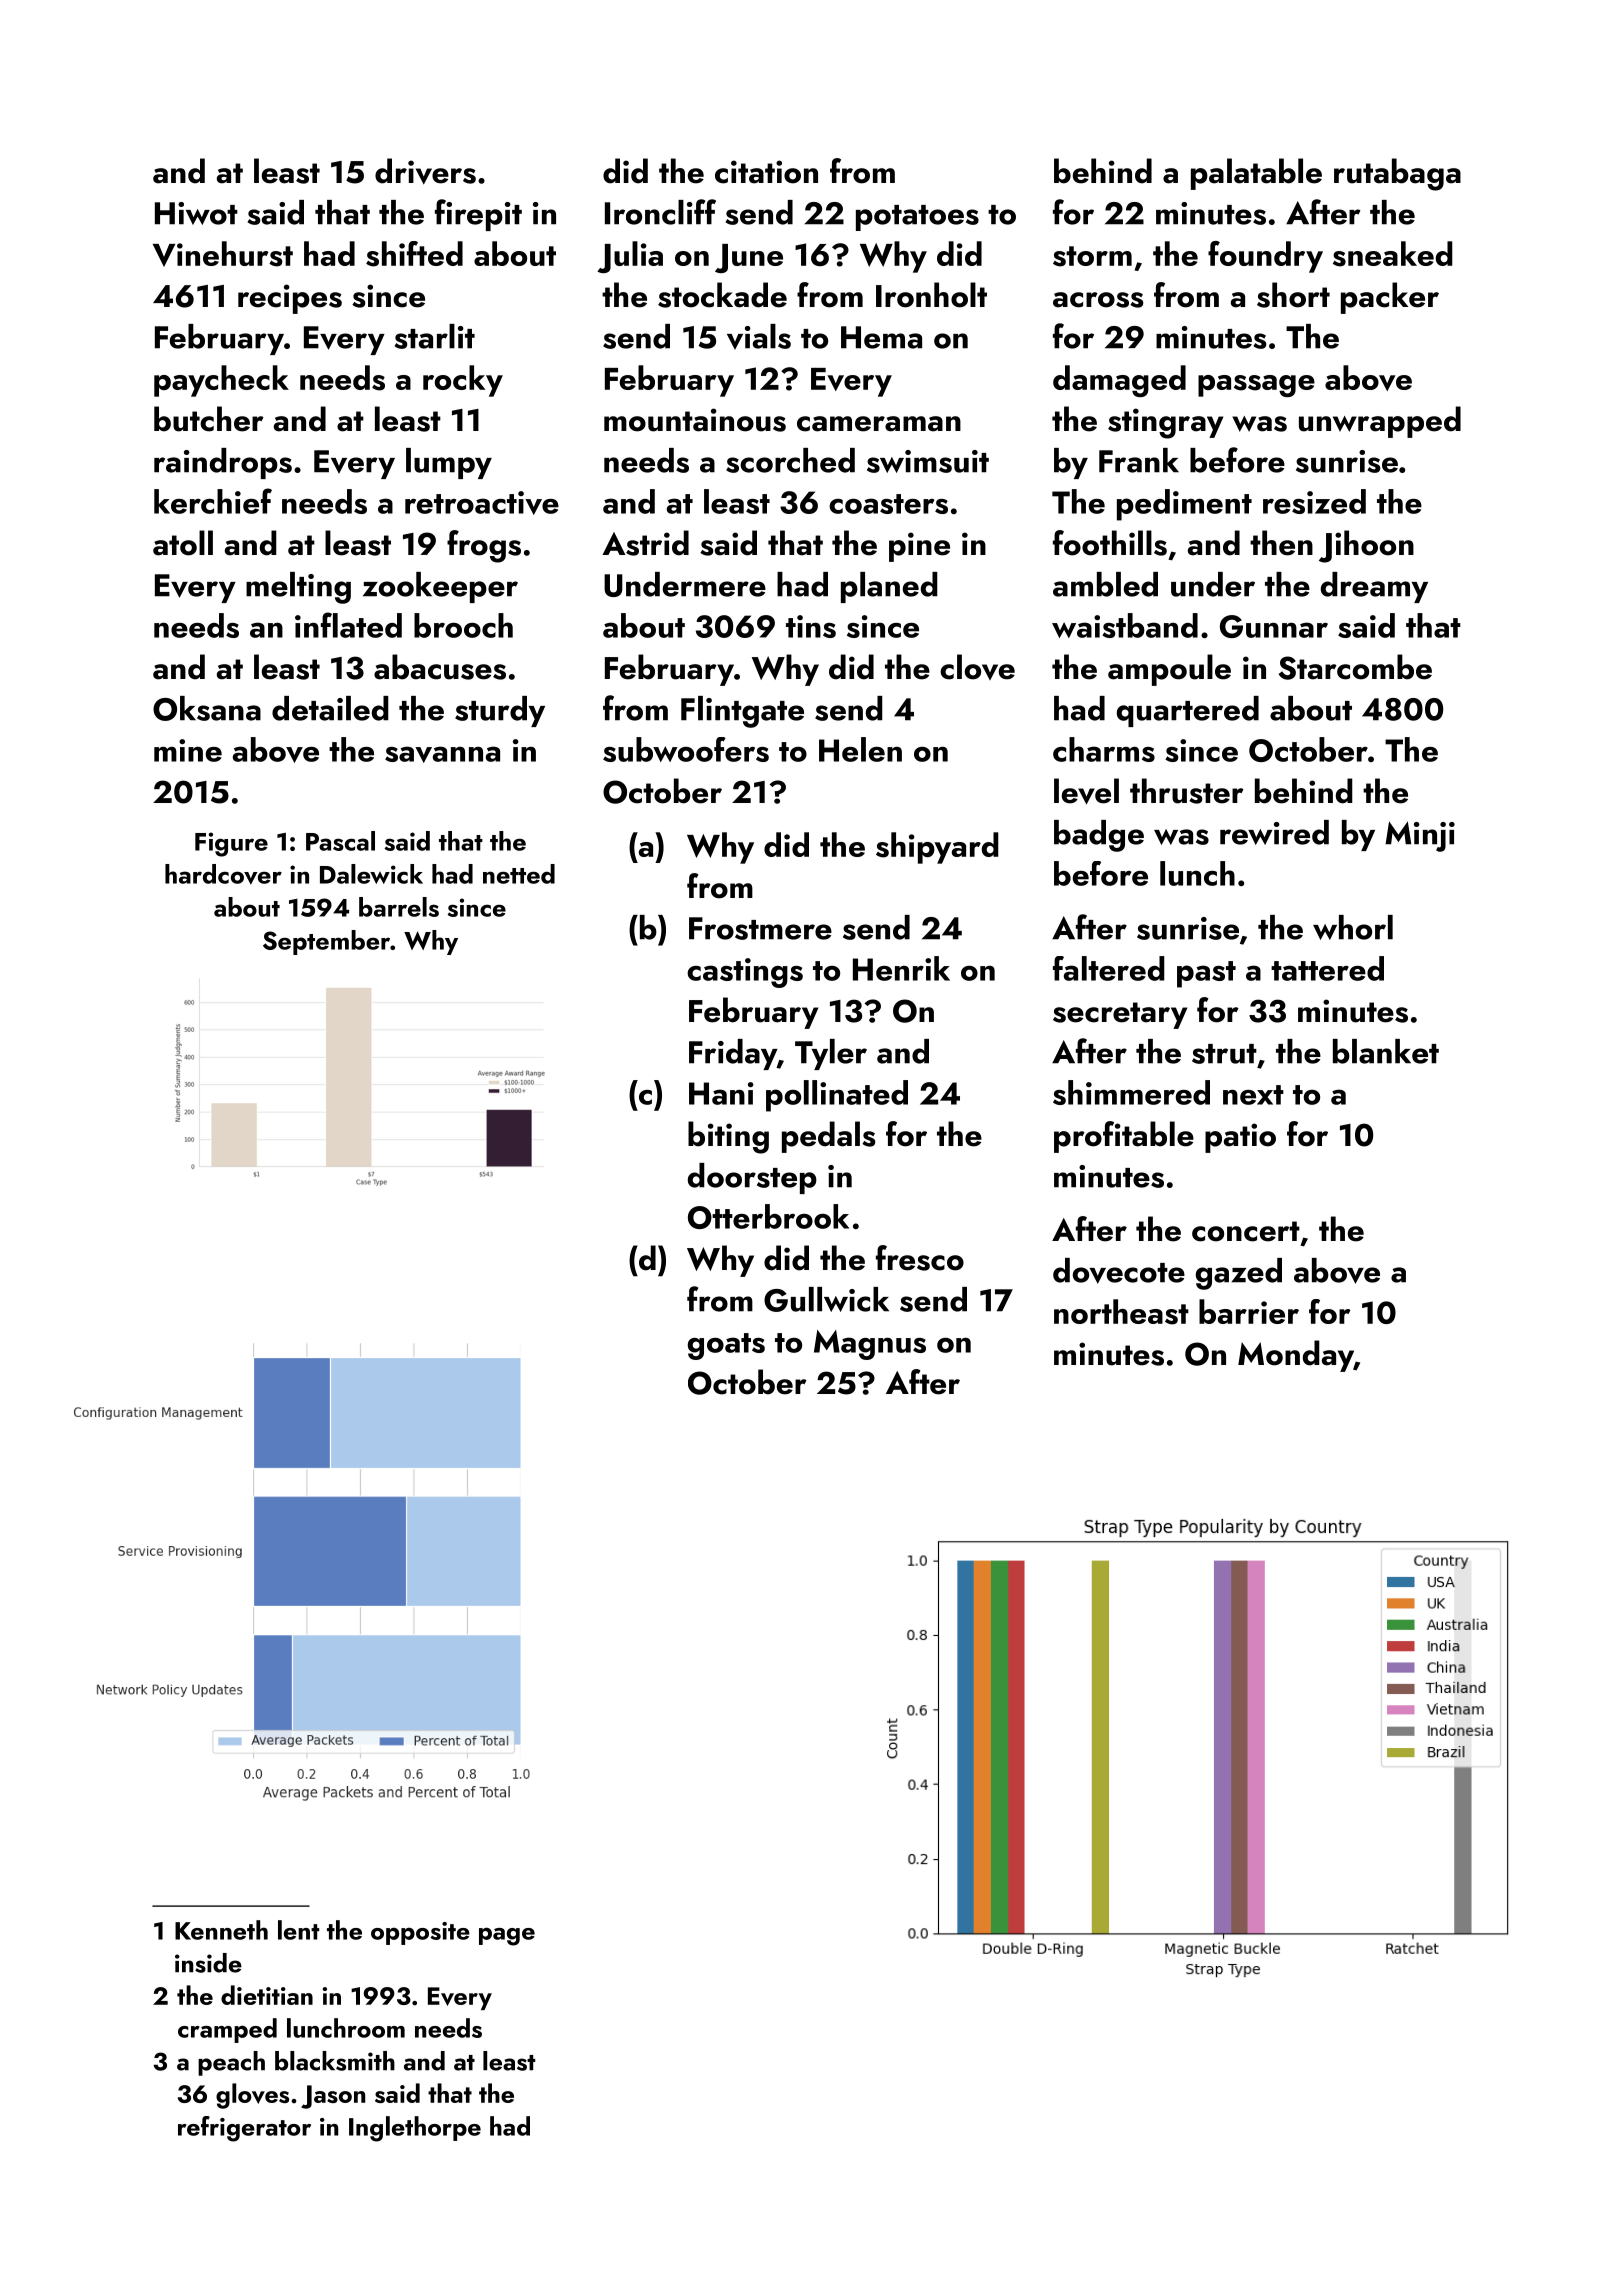  What do you see at coordinates (221, 1930) in the screenshot?
I see `Kenneth` at bounding box center [221, 1930].
